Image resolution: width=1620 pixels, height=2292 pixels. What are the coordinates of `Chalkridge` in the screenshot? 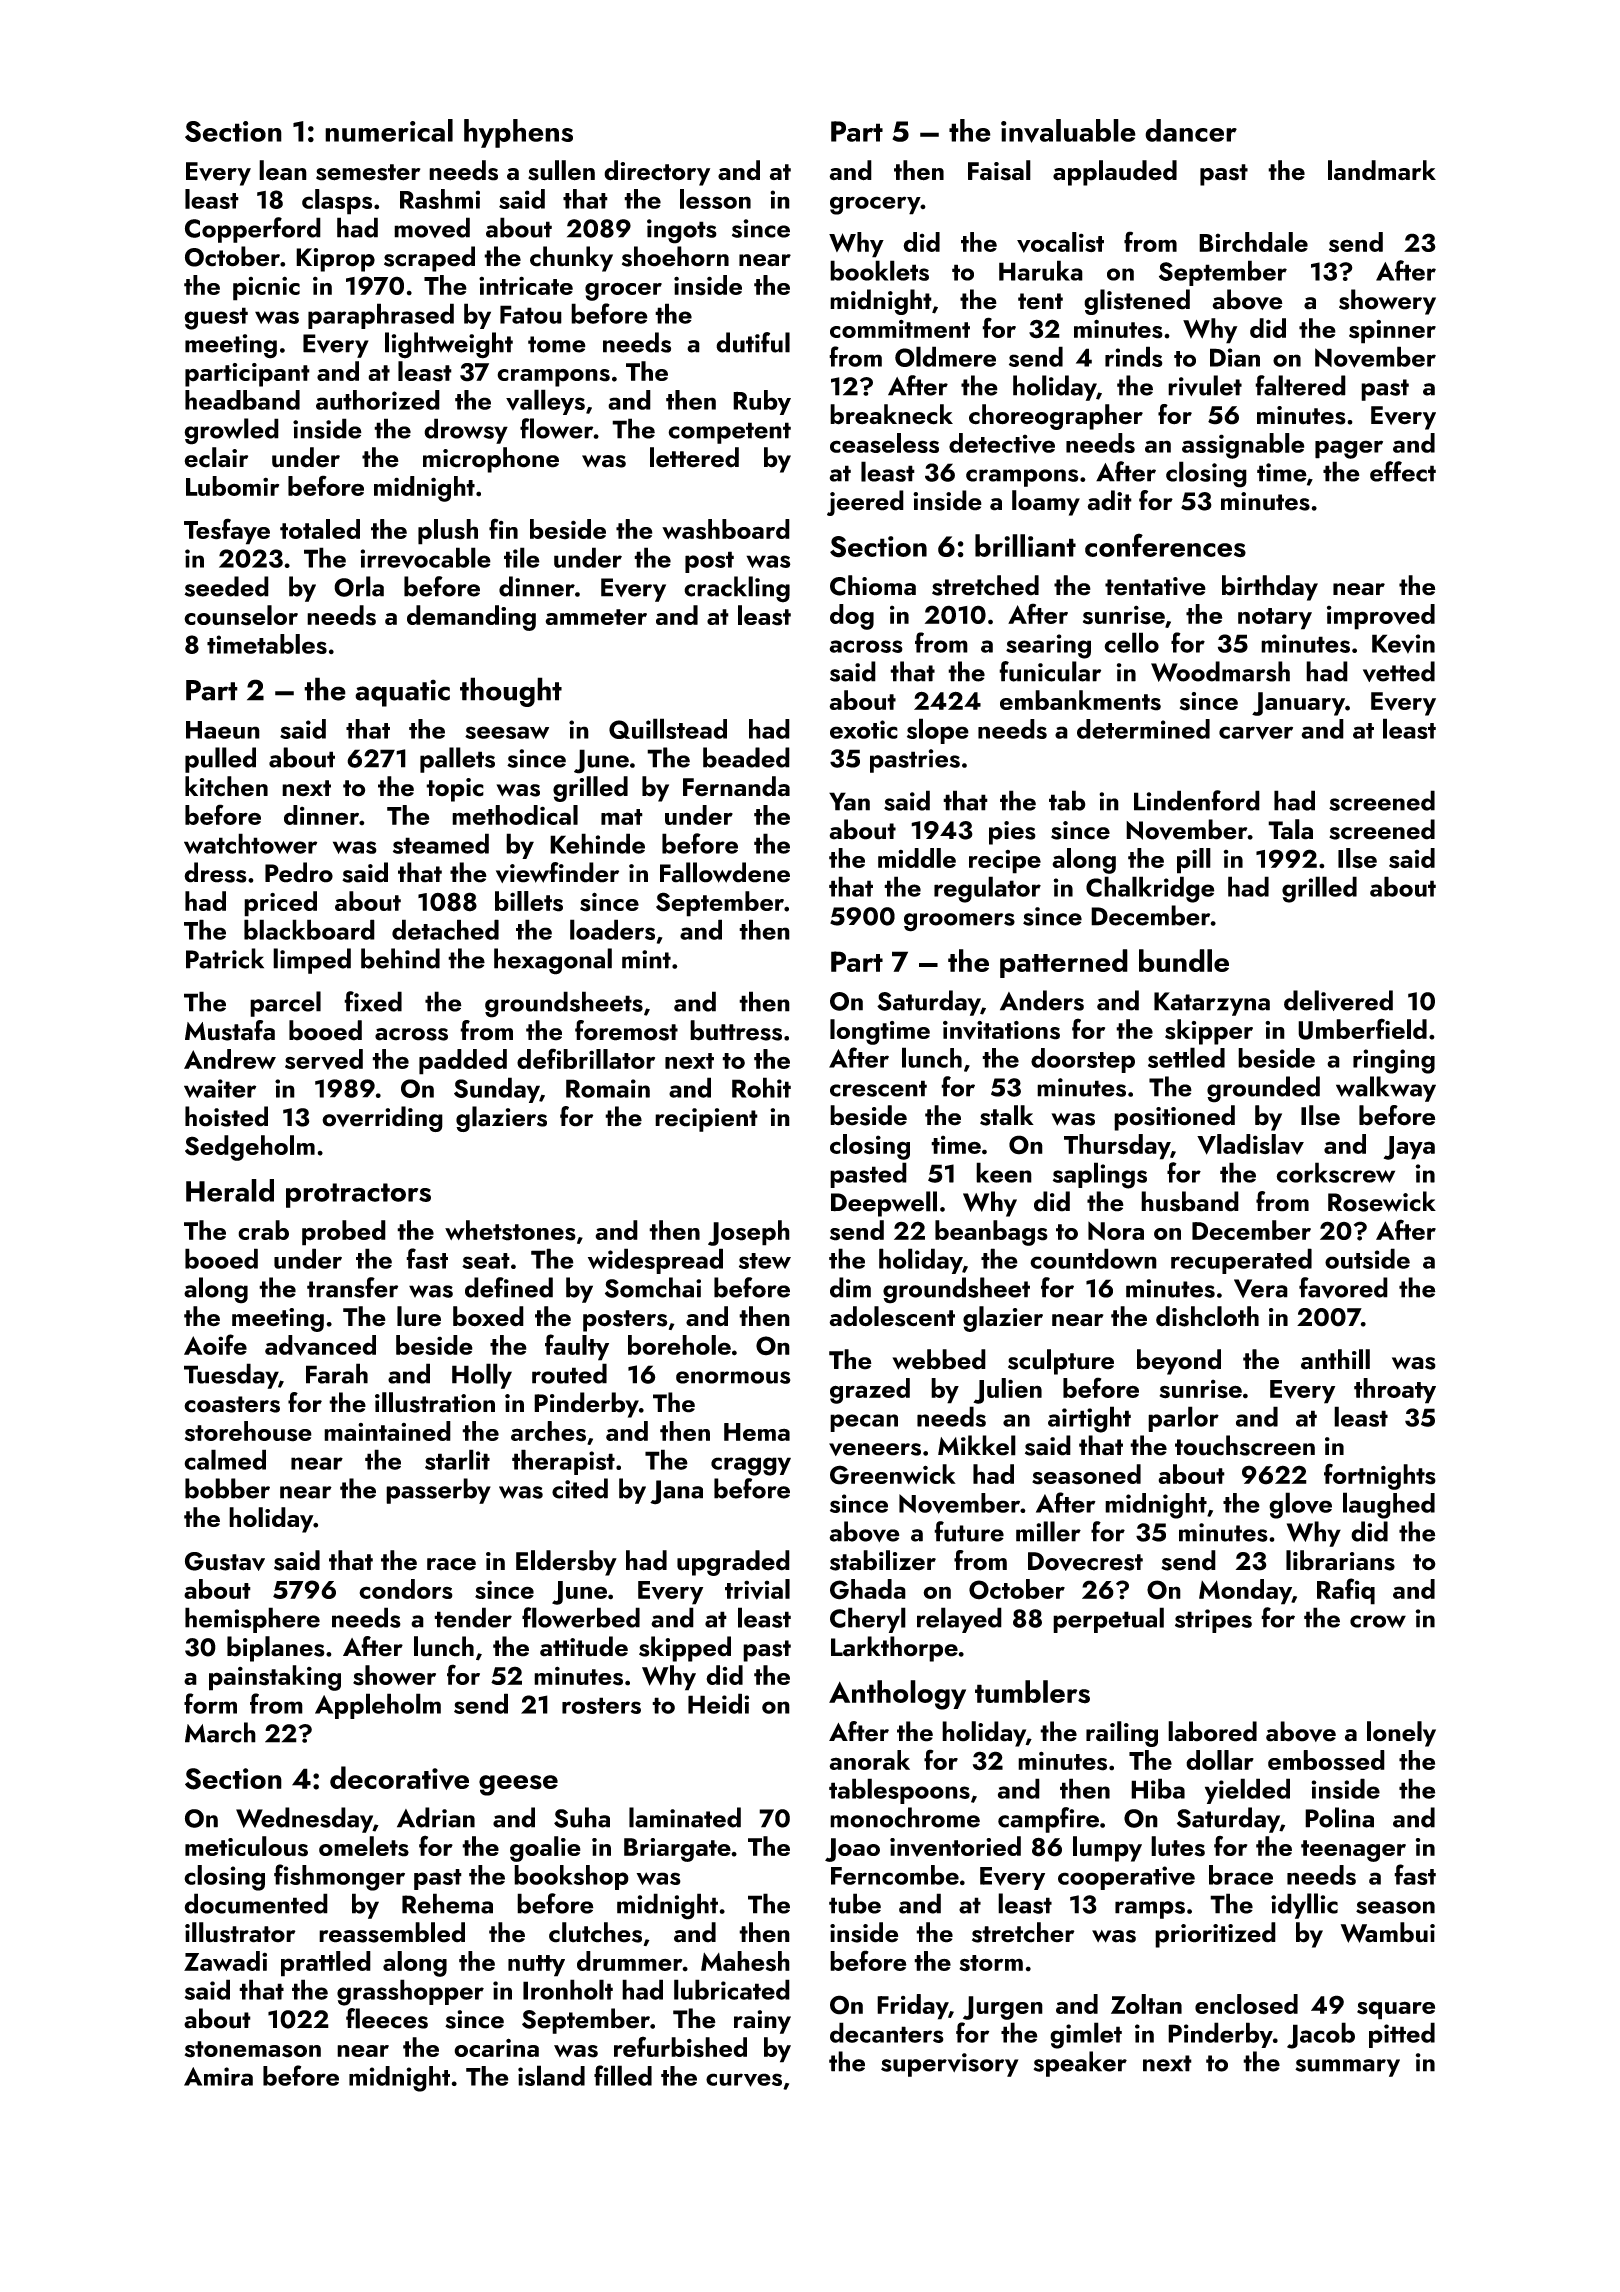 It's located at (1150, 889).
